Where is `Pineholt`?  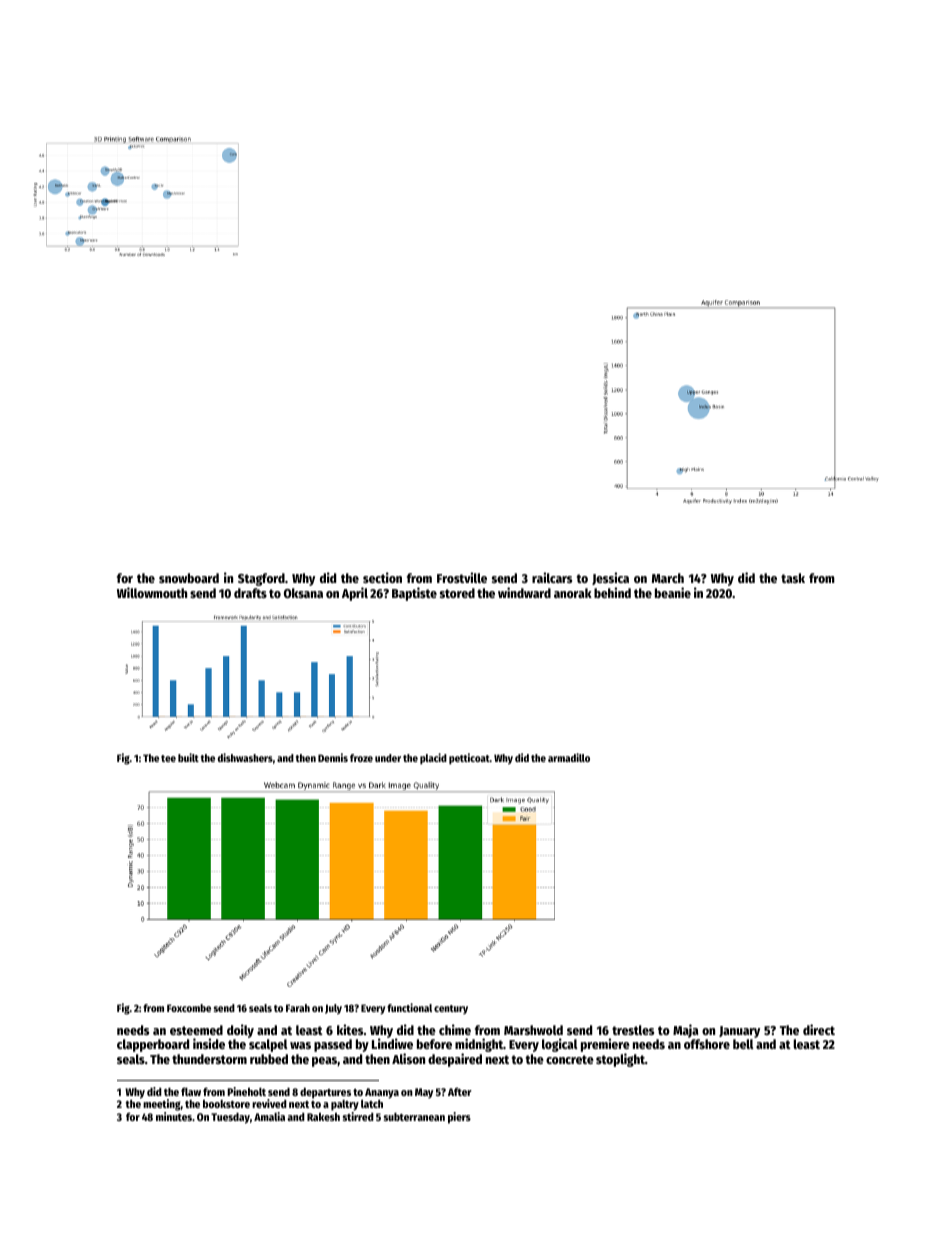 Pineholt is located at coordinates (246, 1091).
